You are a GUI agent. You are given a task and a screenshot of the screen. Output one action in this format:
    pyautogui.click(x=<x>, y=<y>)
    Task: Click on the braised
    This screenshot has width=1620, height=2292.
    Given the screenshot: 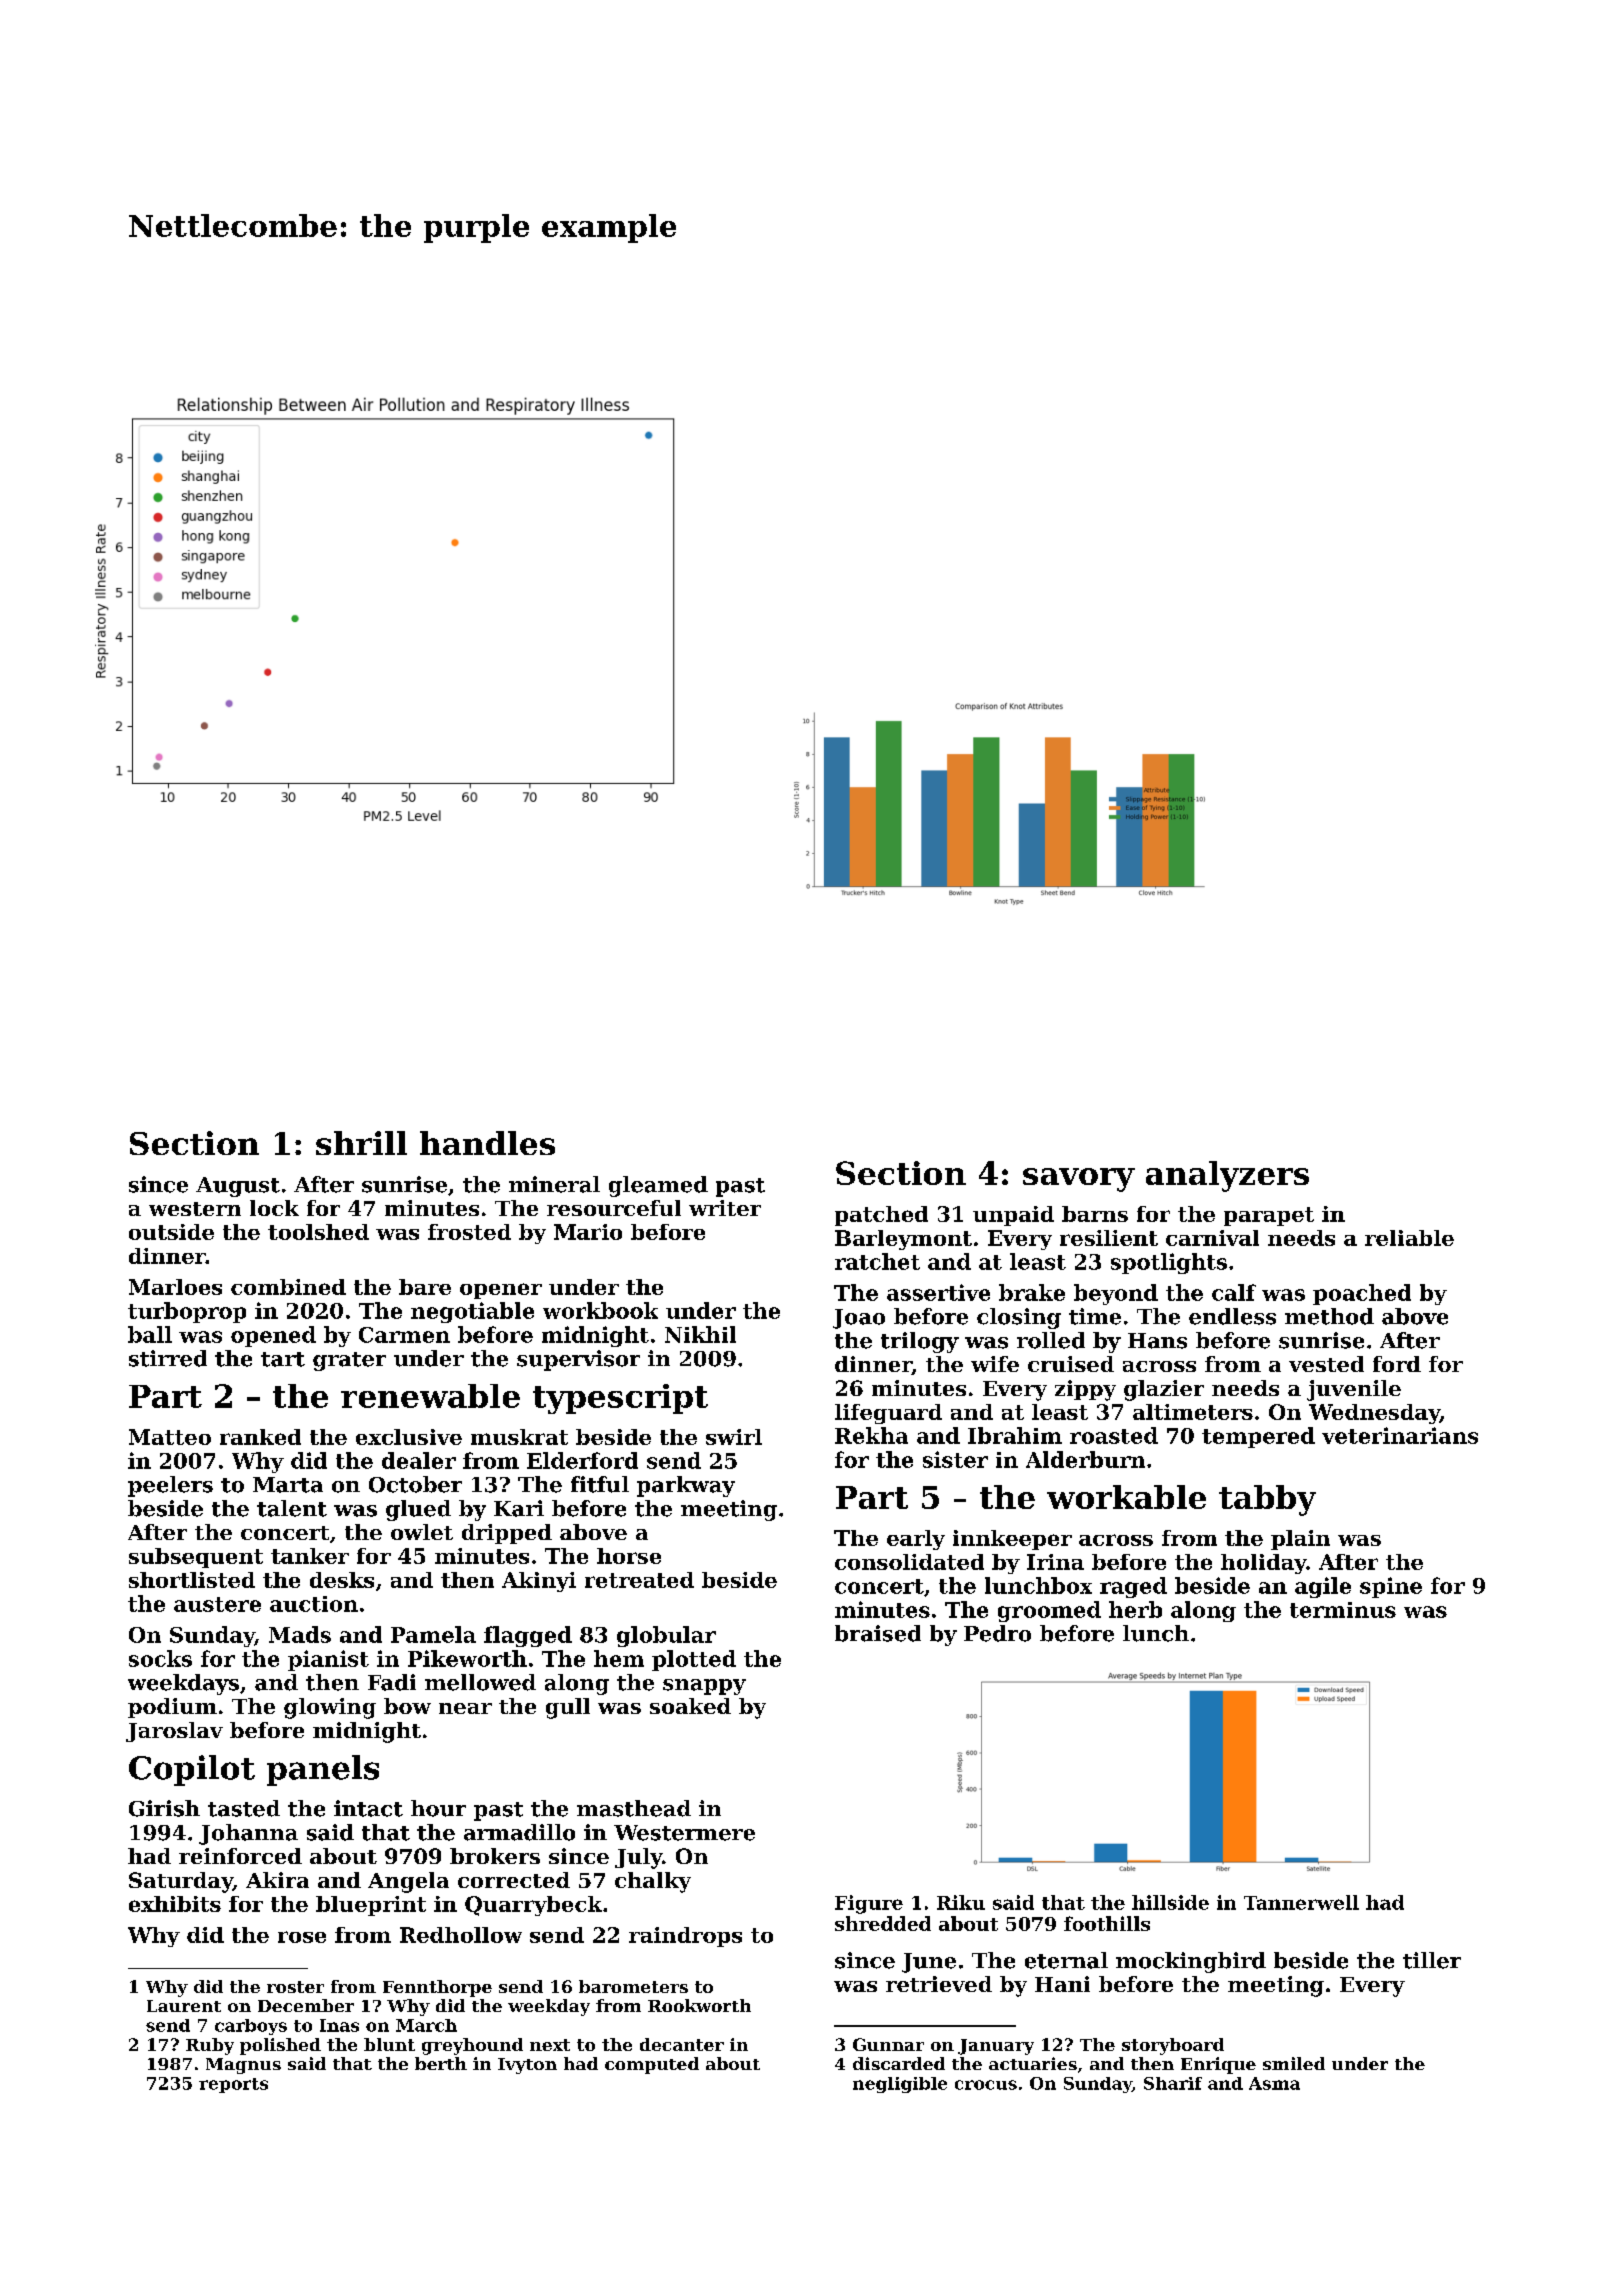 What is the action you would take?
    pyautogui.click(x=878, y=1633)
